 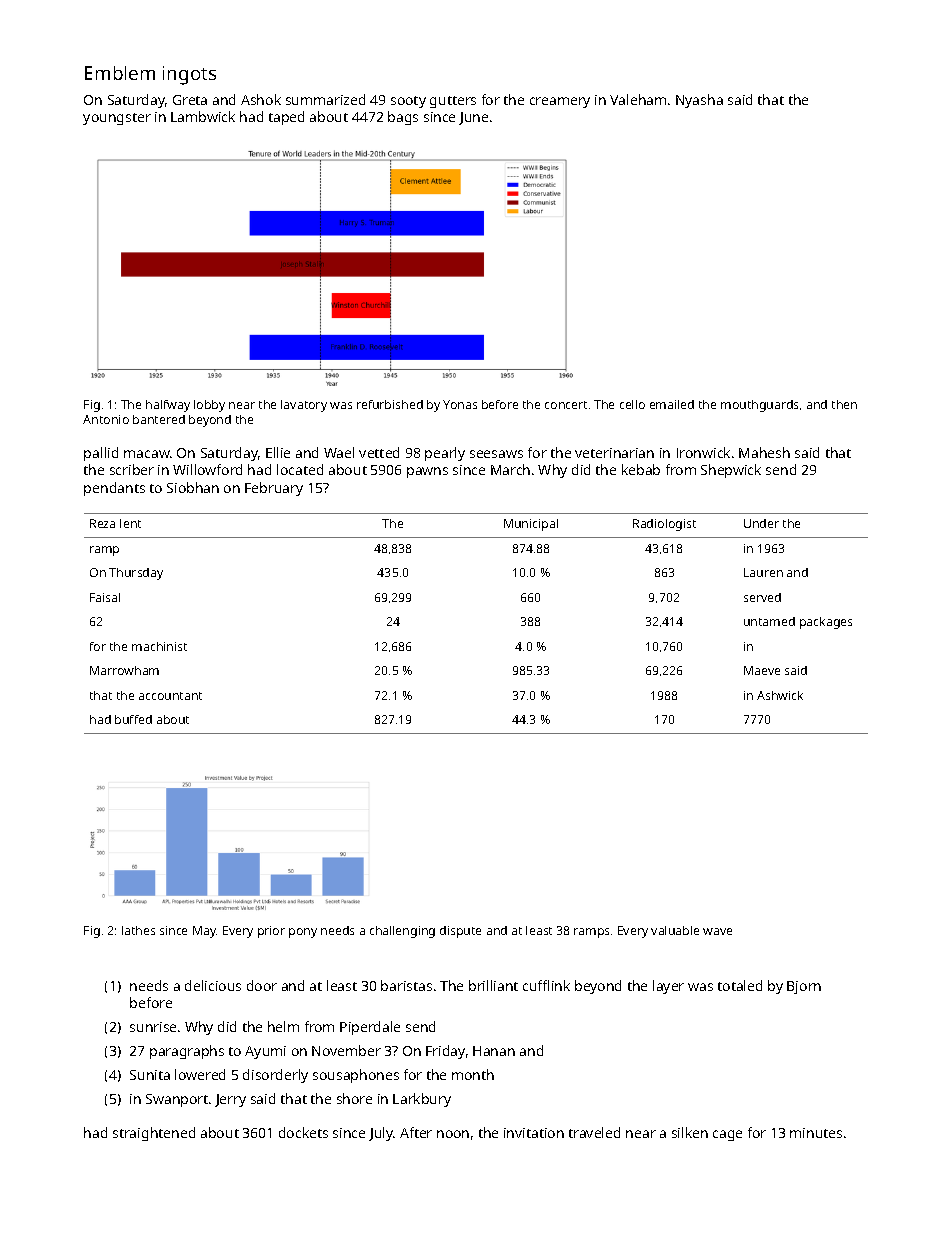 What do you see at coordinates (699, 101) in the screenshot?
I see `Nyasha` at bounding box center [699, 101].
